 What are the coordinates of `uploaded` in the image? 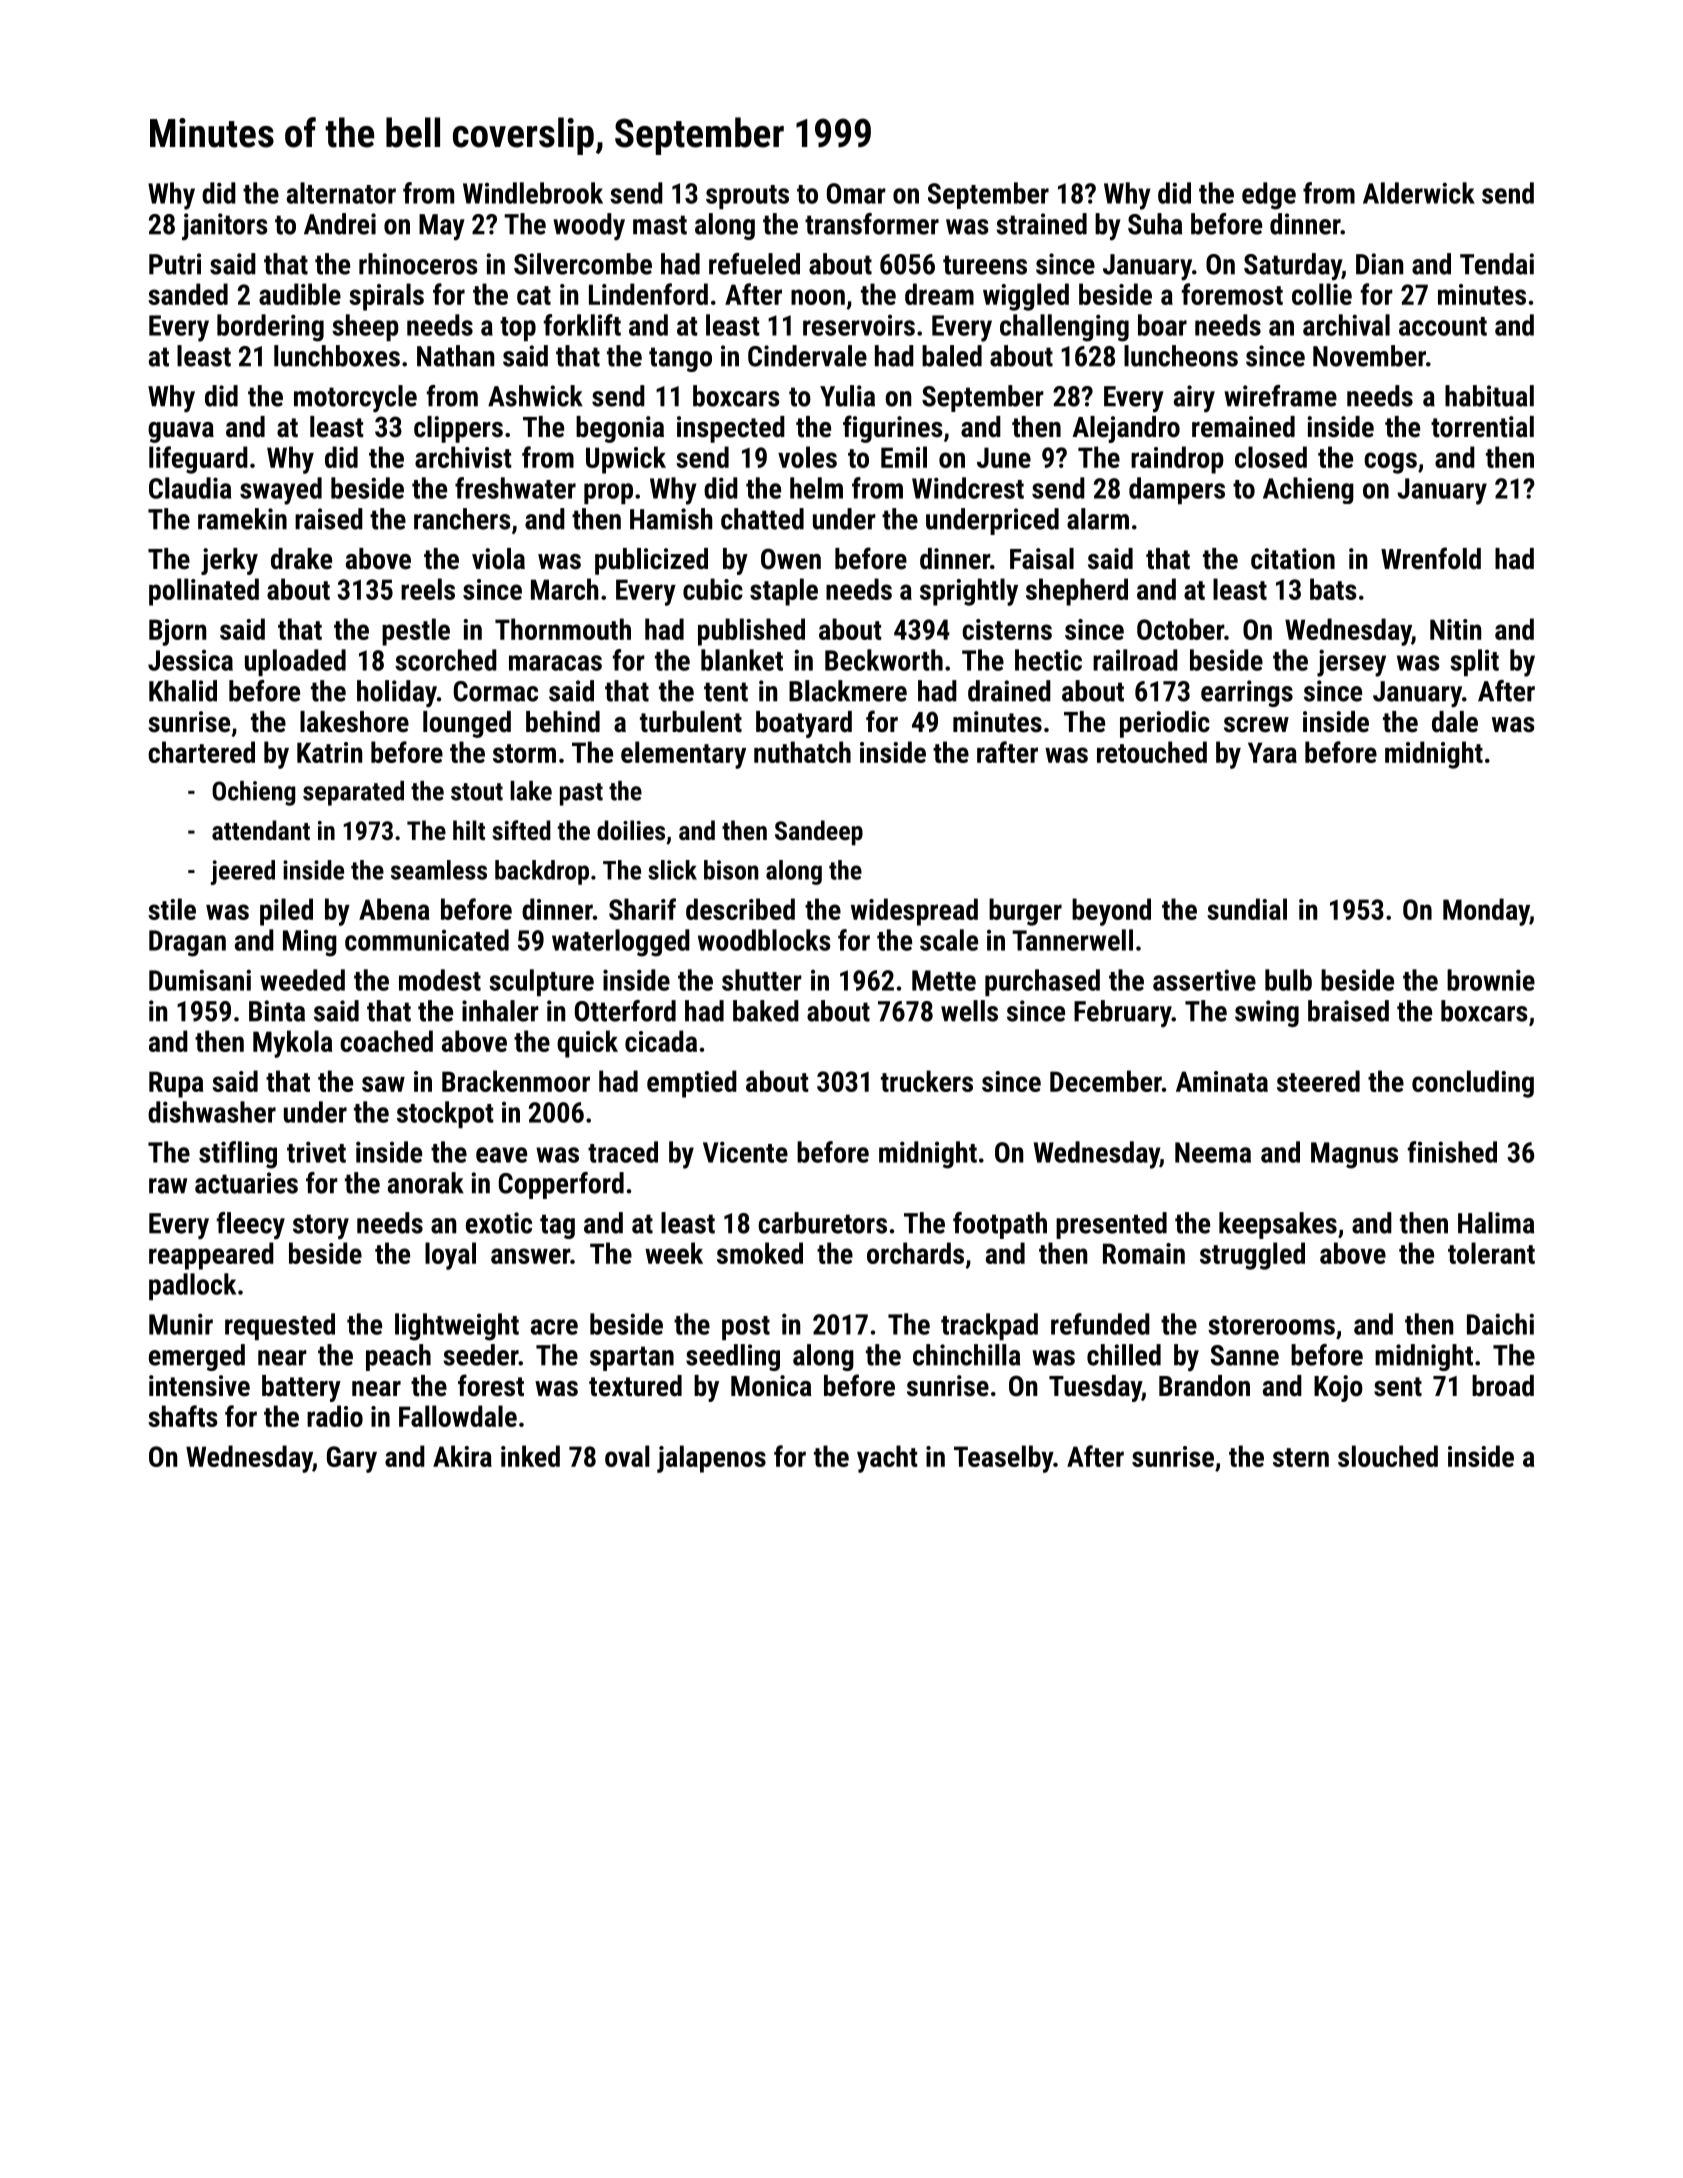 It's located at (295, 662).
